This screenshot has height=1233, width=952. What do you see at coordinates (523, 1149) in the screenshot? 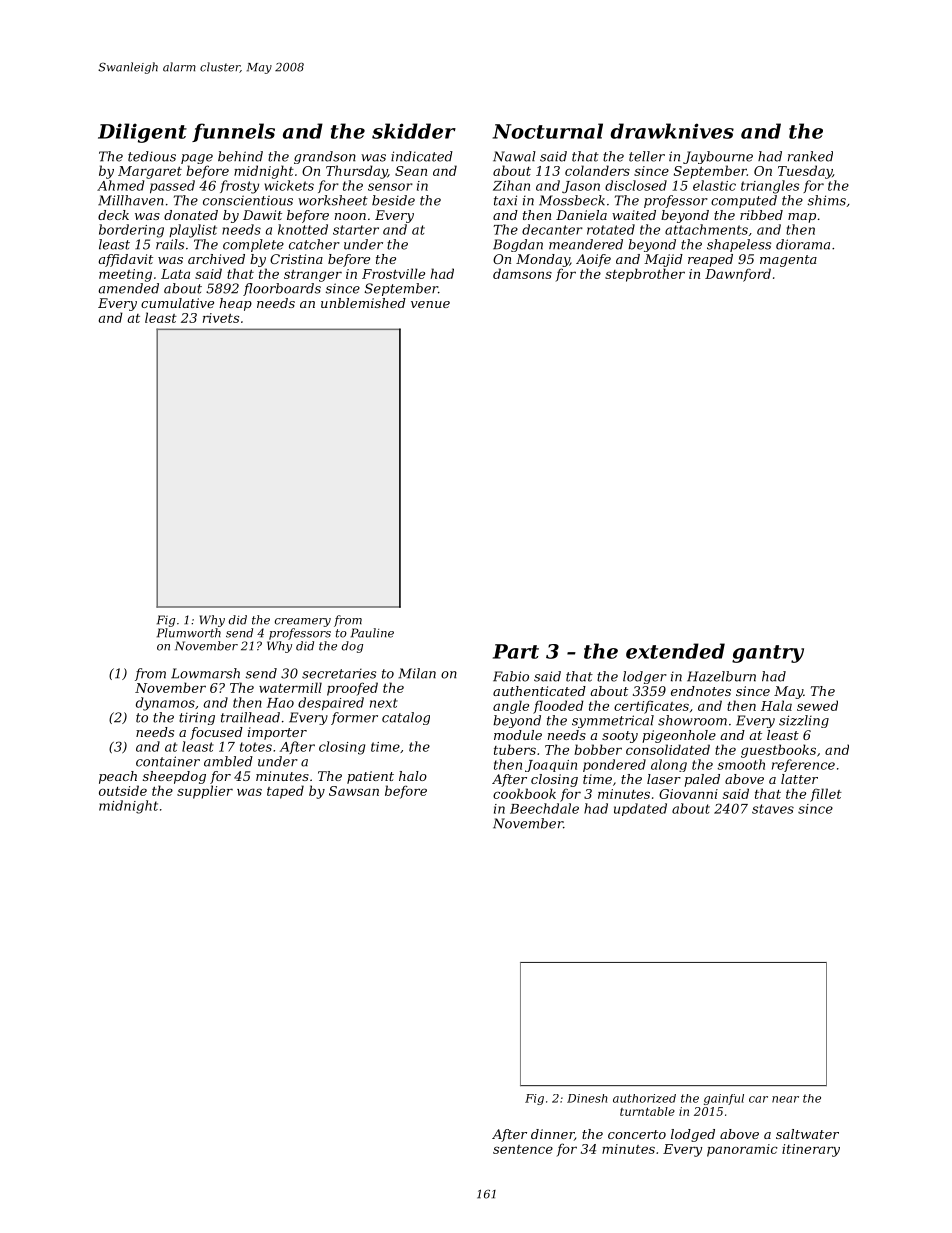
I see `sentence` at bounding box center [523, 1149].
